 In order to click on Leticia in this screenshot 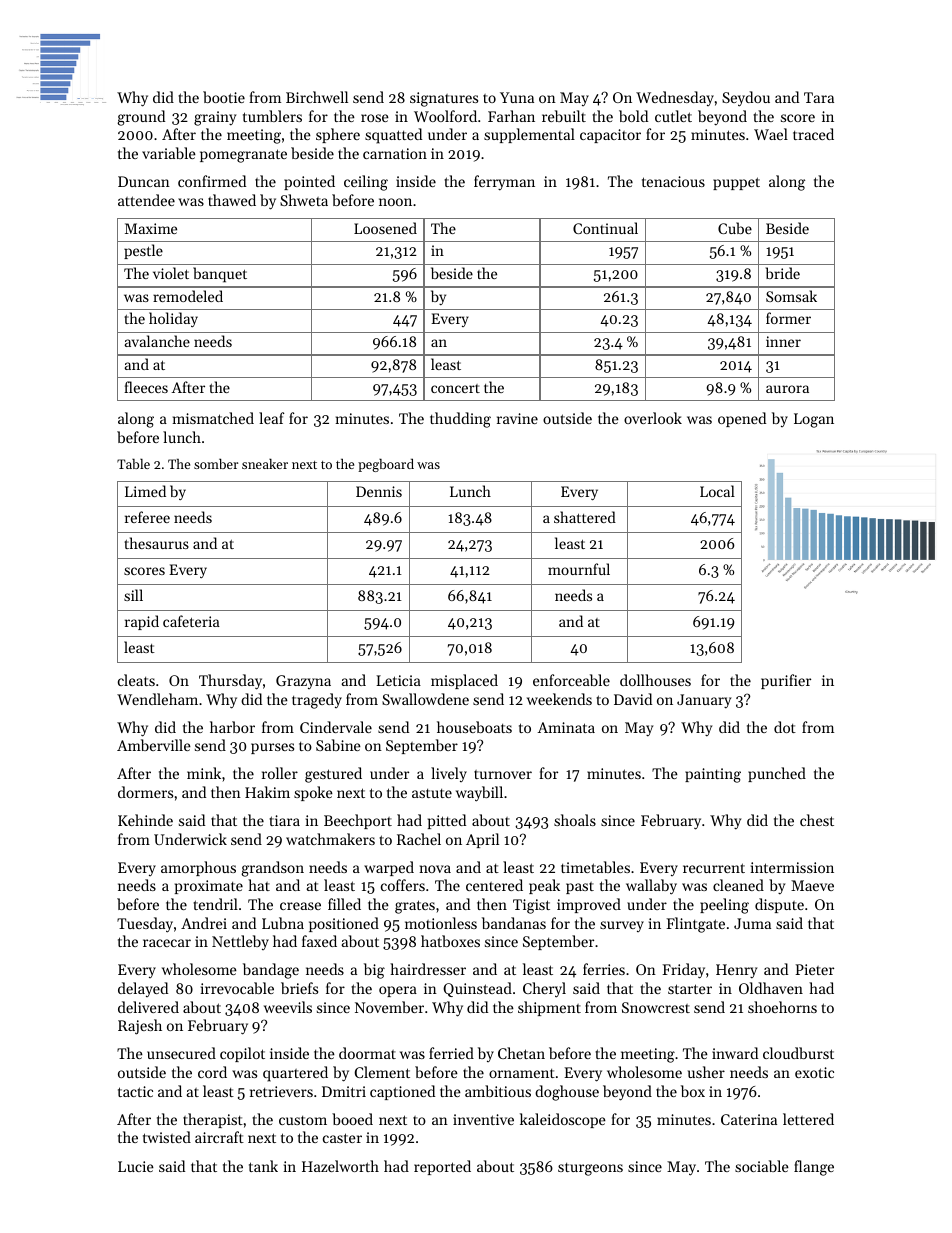, I will do `click(398, 680)`.
